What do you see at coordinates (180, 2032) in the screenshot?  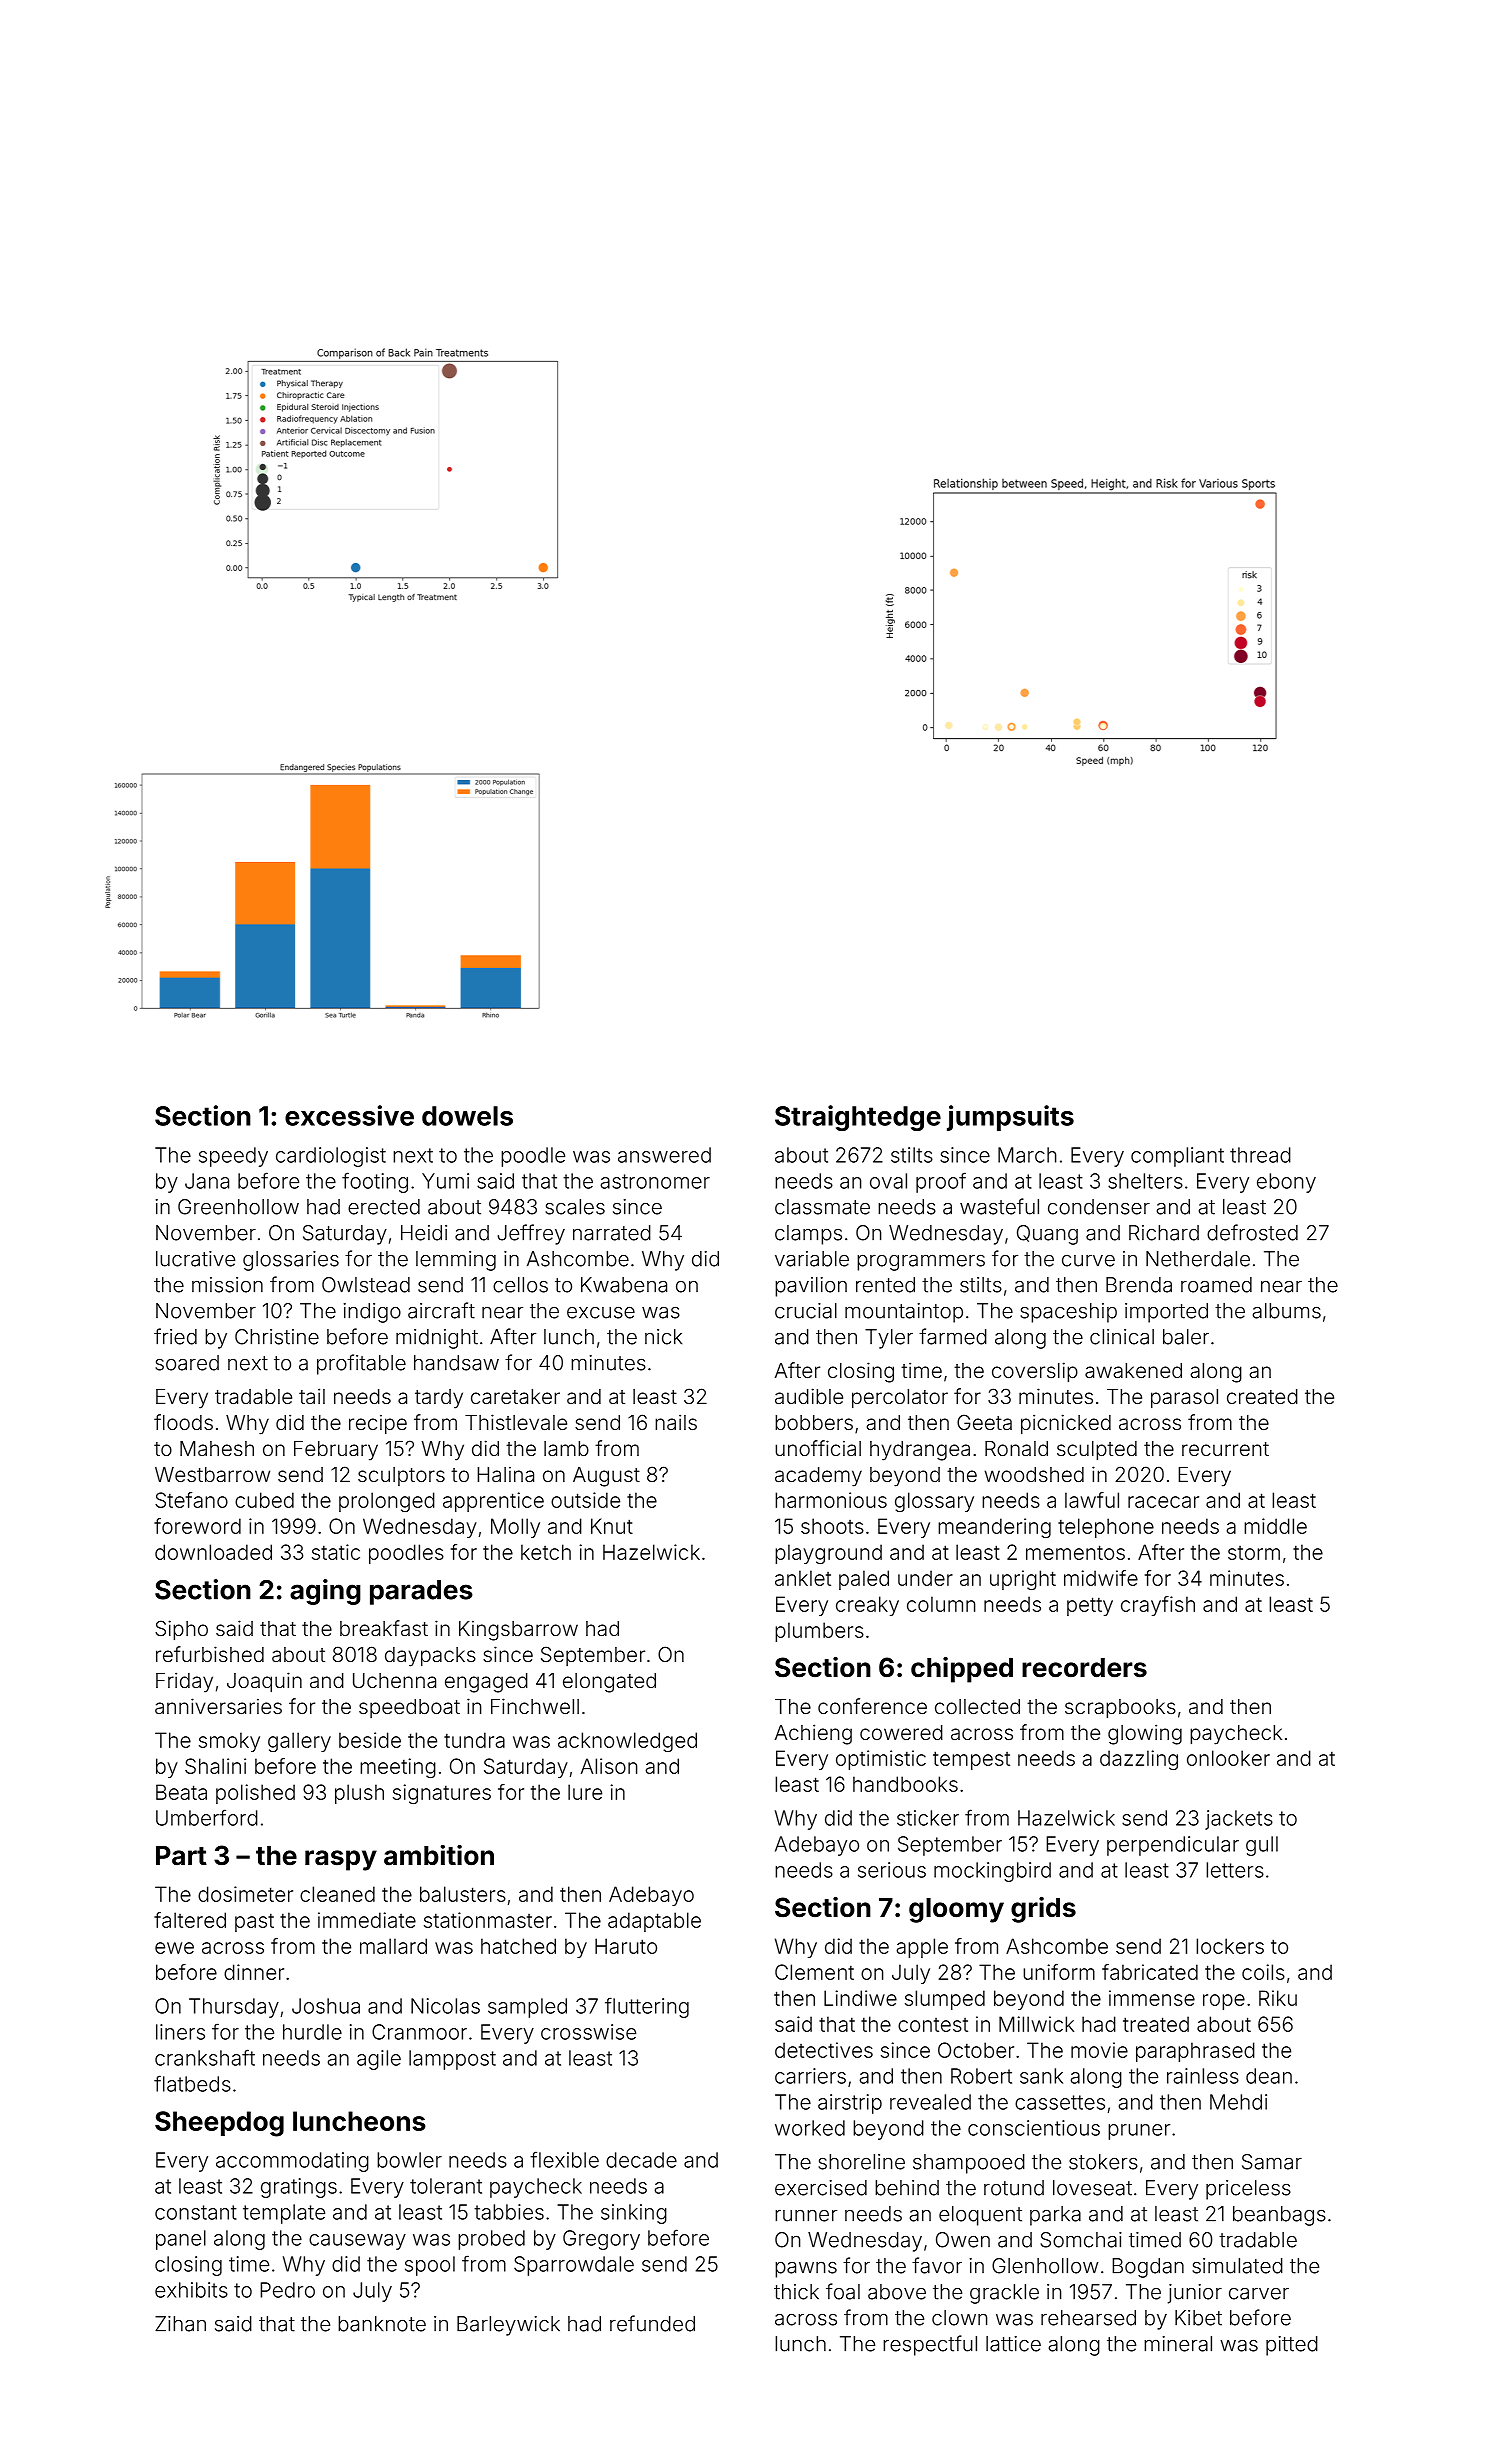 I see `liners` at bounding box center [180, 2032].
